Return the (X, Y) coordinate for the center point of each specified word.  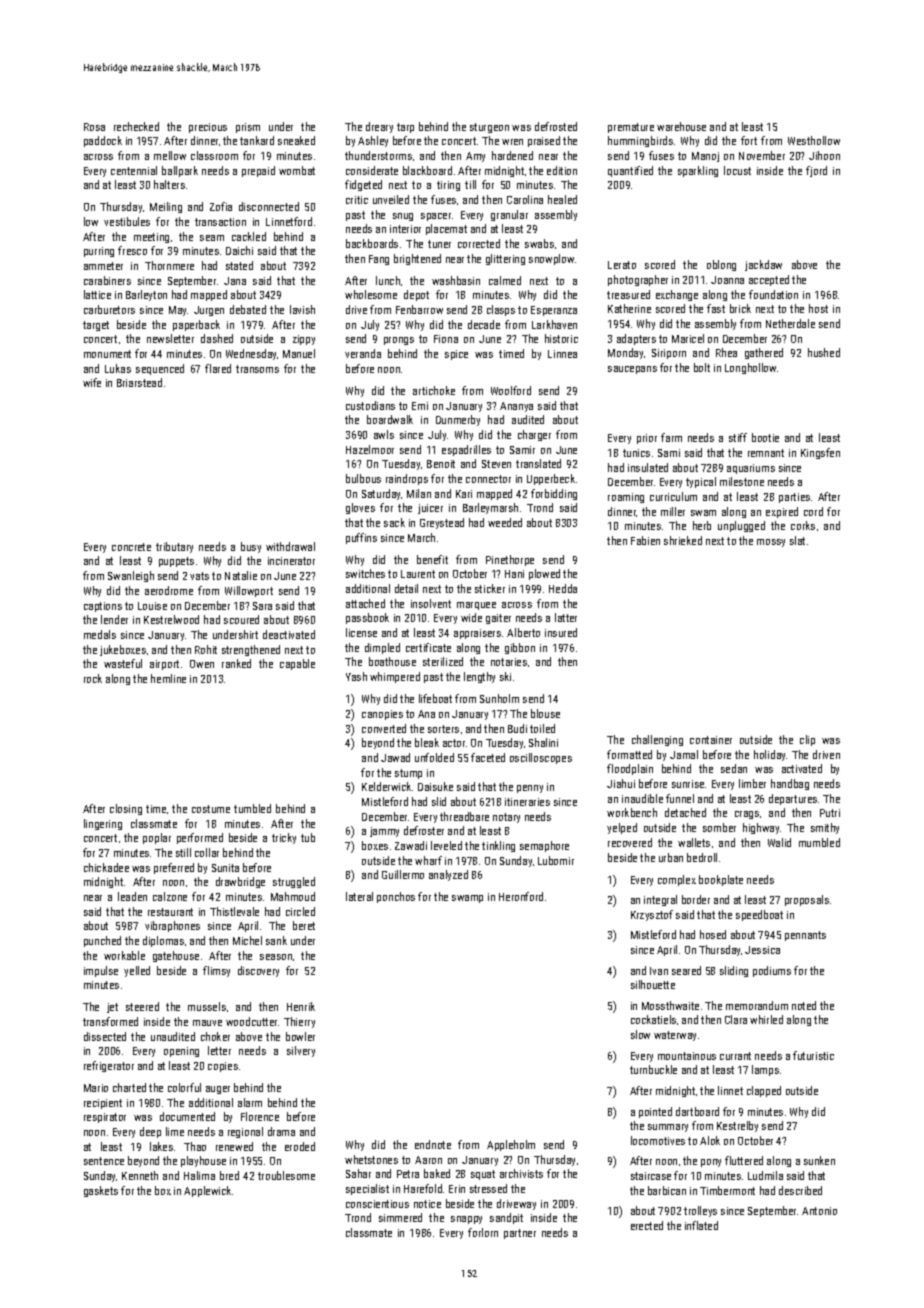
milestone (742, 481)
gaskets (101, 1191)
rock (93, 678)
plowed (544, 574)
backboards (372, 243)
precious (208, 128)
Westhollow (814, 140)
